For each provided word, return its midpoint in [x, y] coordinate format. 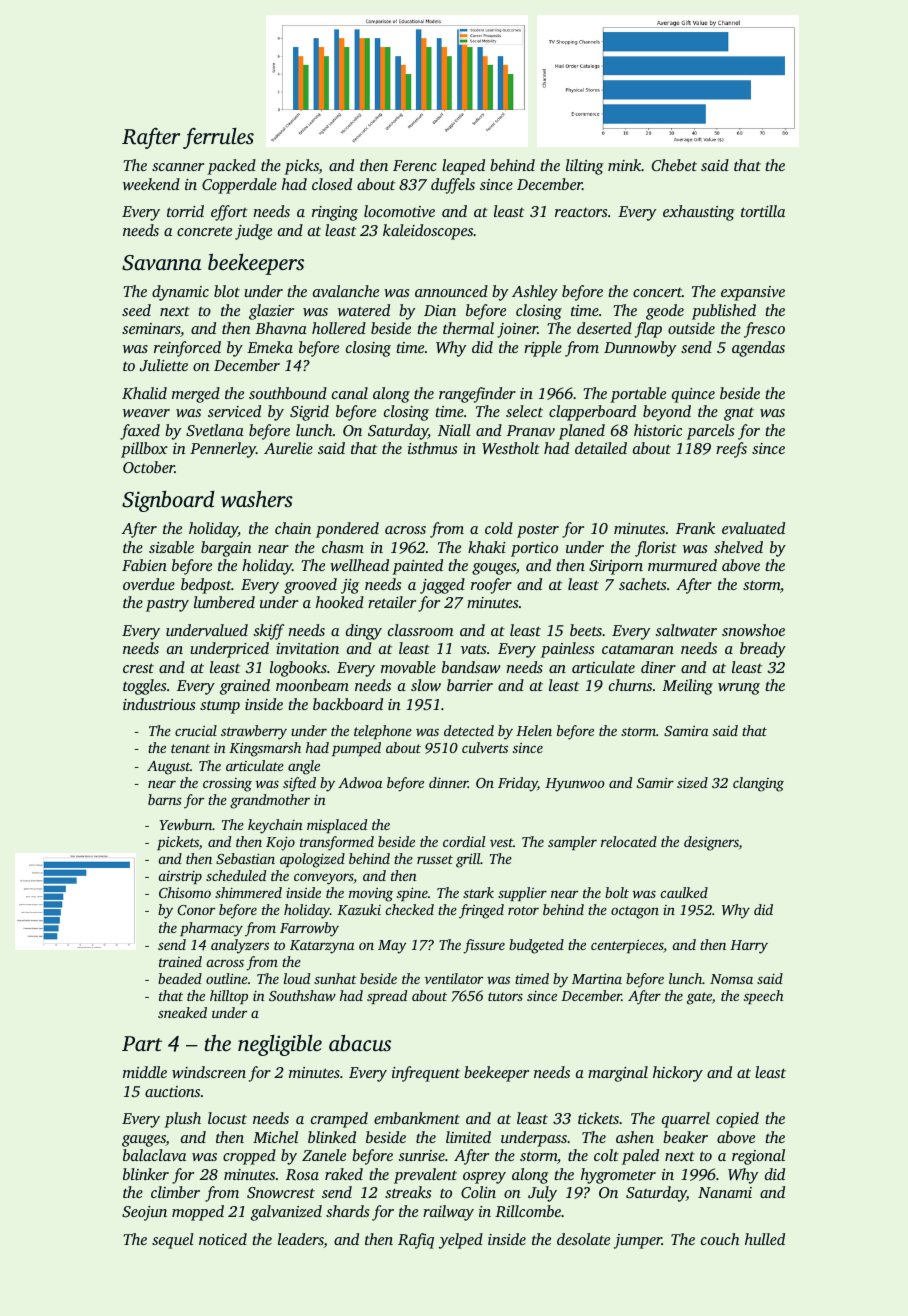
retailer [392, 602]
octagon [635, 912]
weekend [151, 184]
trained [180, 961]
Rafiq [416, 1241]
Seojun [144, 1213]
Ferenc [415, 165]
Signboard [168, 501]
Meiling [687, 687]
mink [625, 165]
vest [501, 842]
